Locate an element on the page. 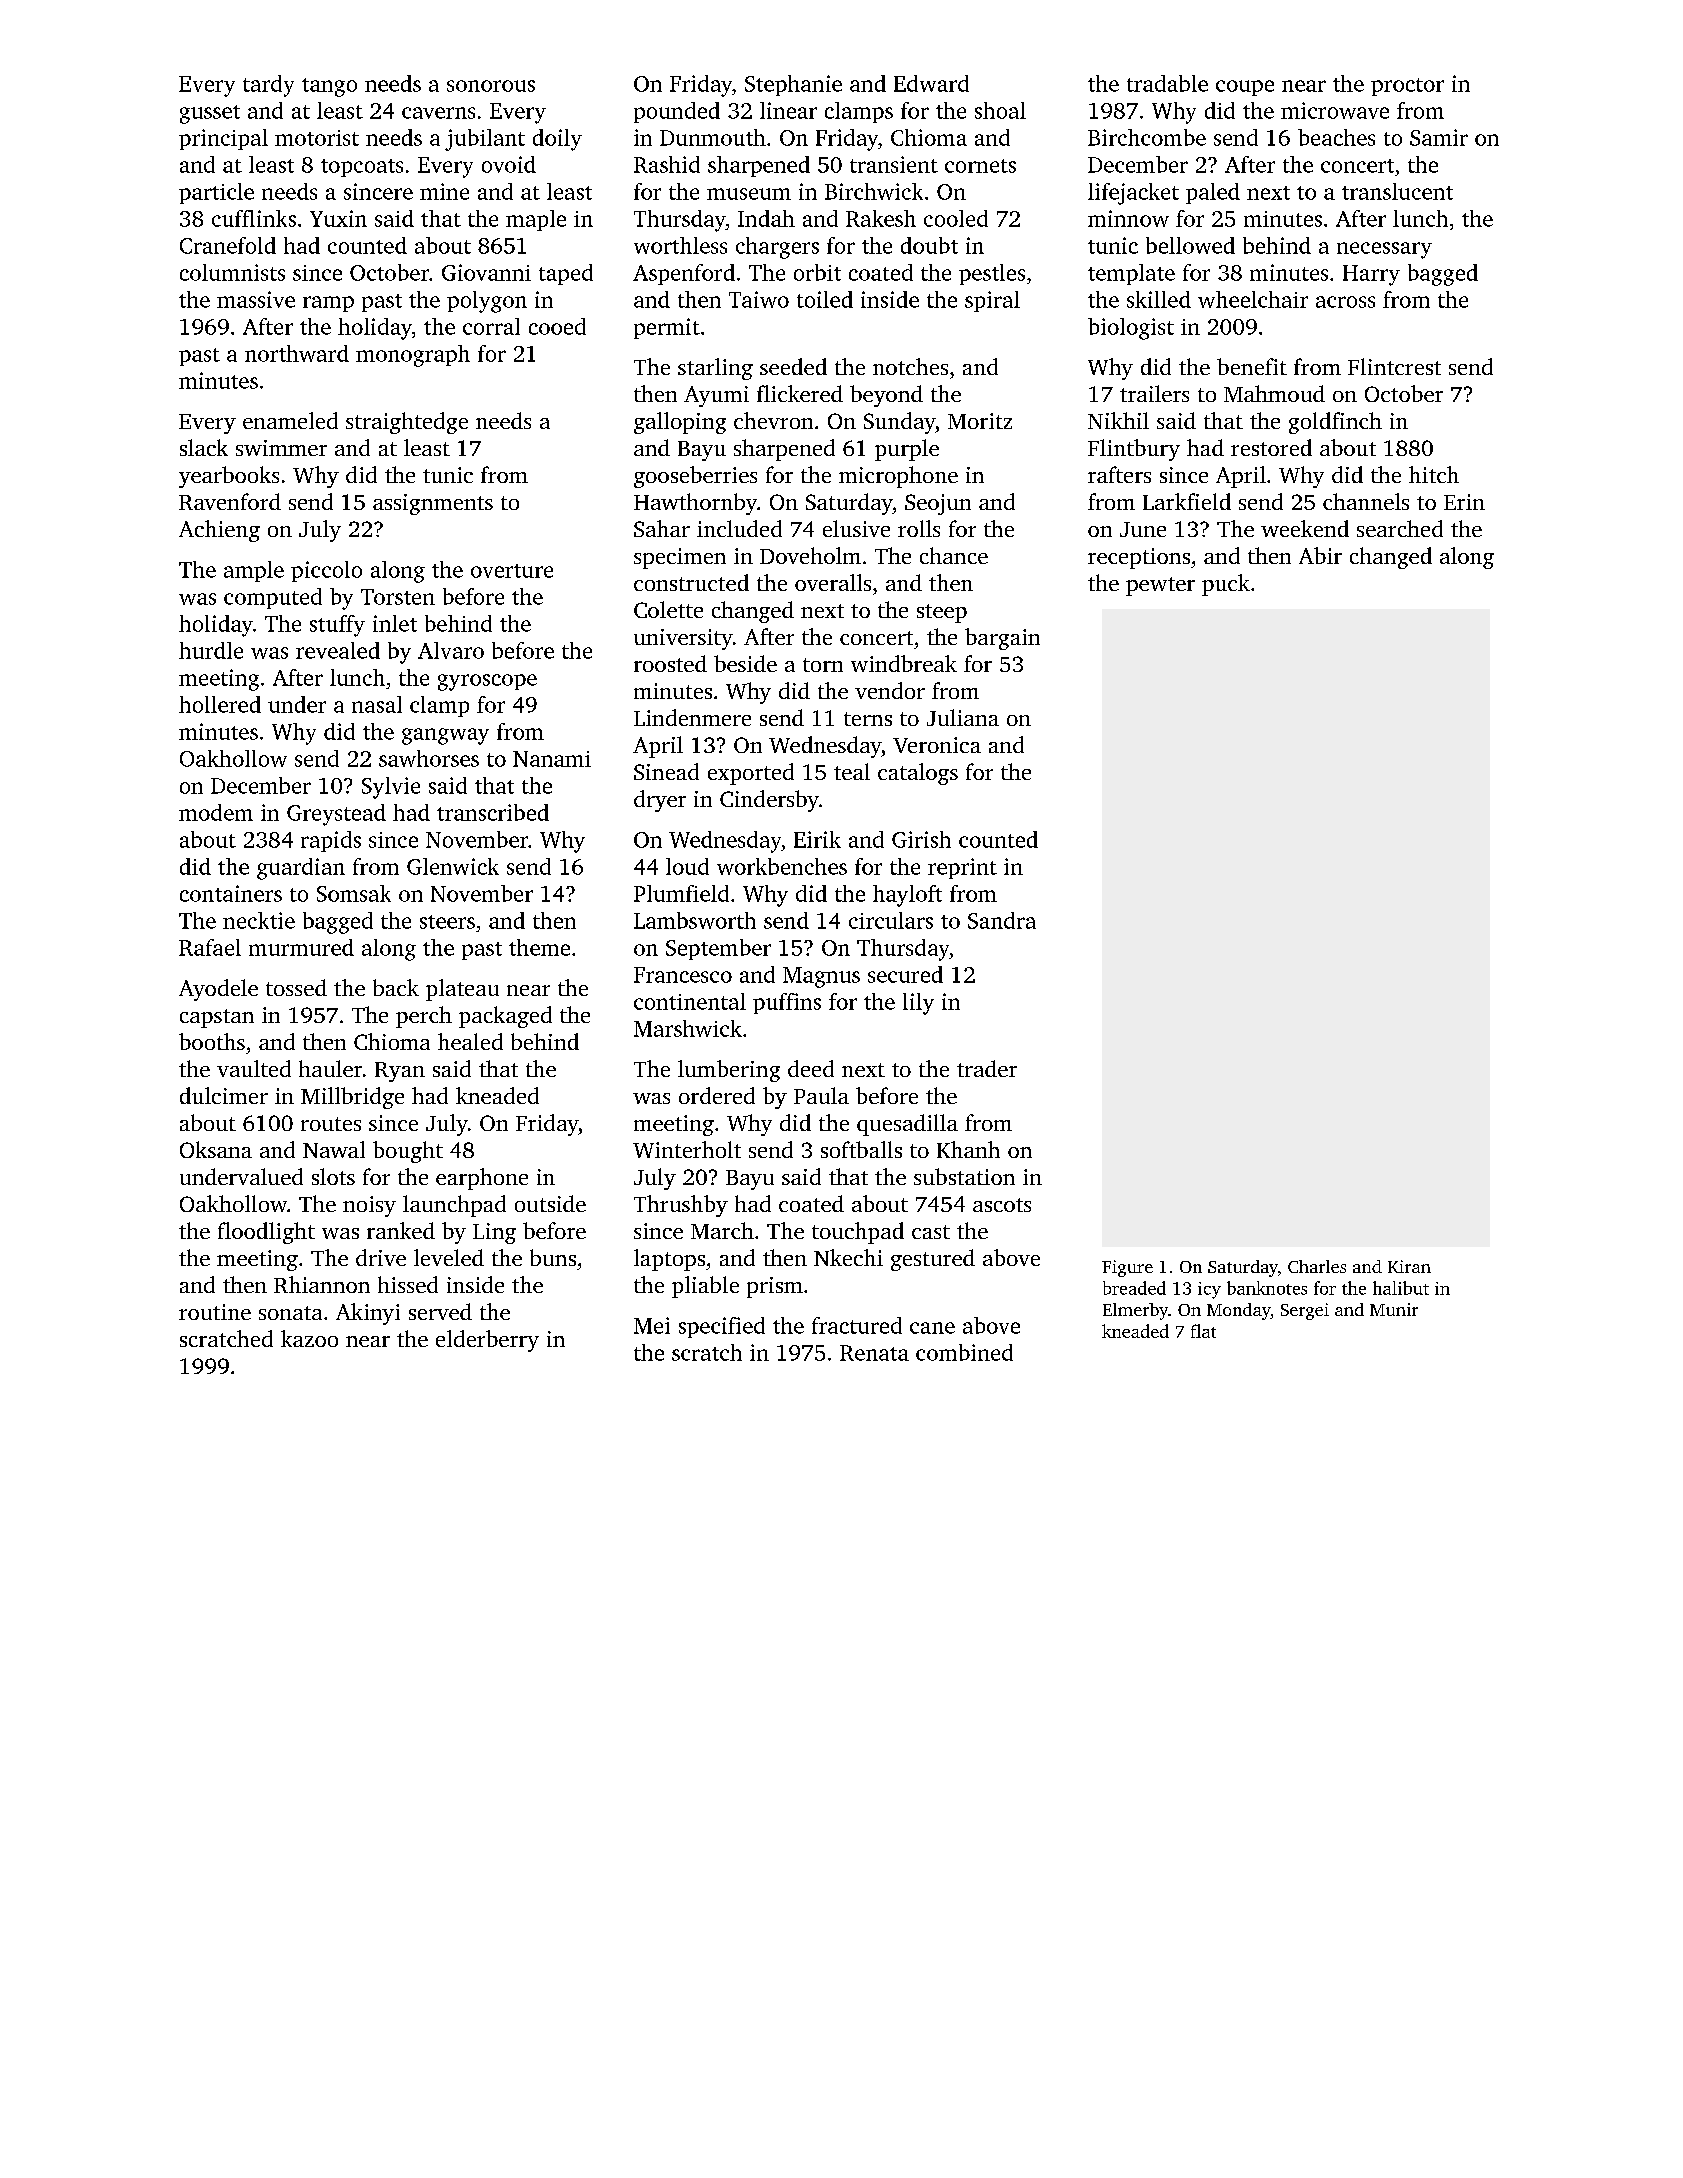 This document has width=1683, height=2178. routine is located at coordinates (215, 1312).
